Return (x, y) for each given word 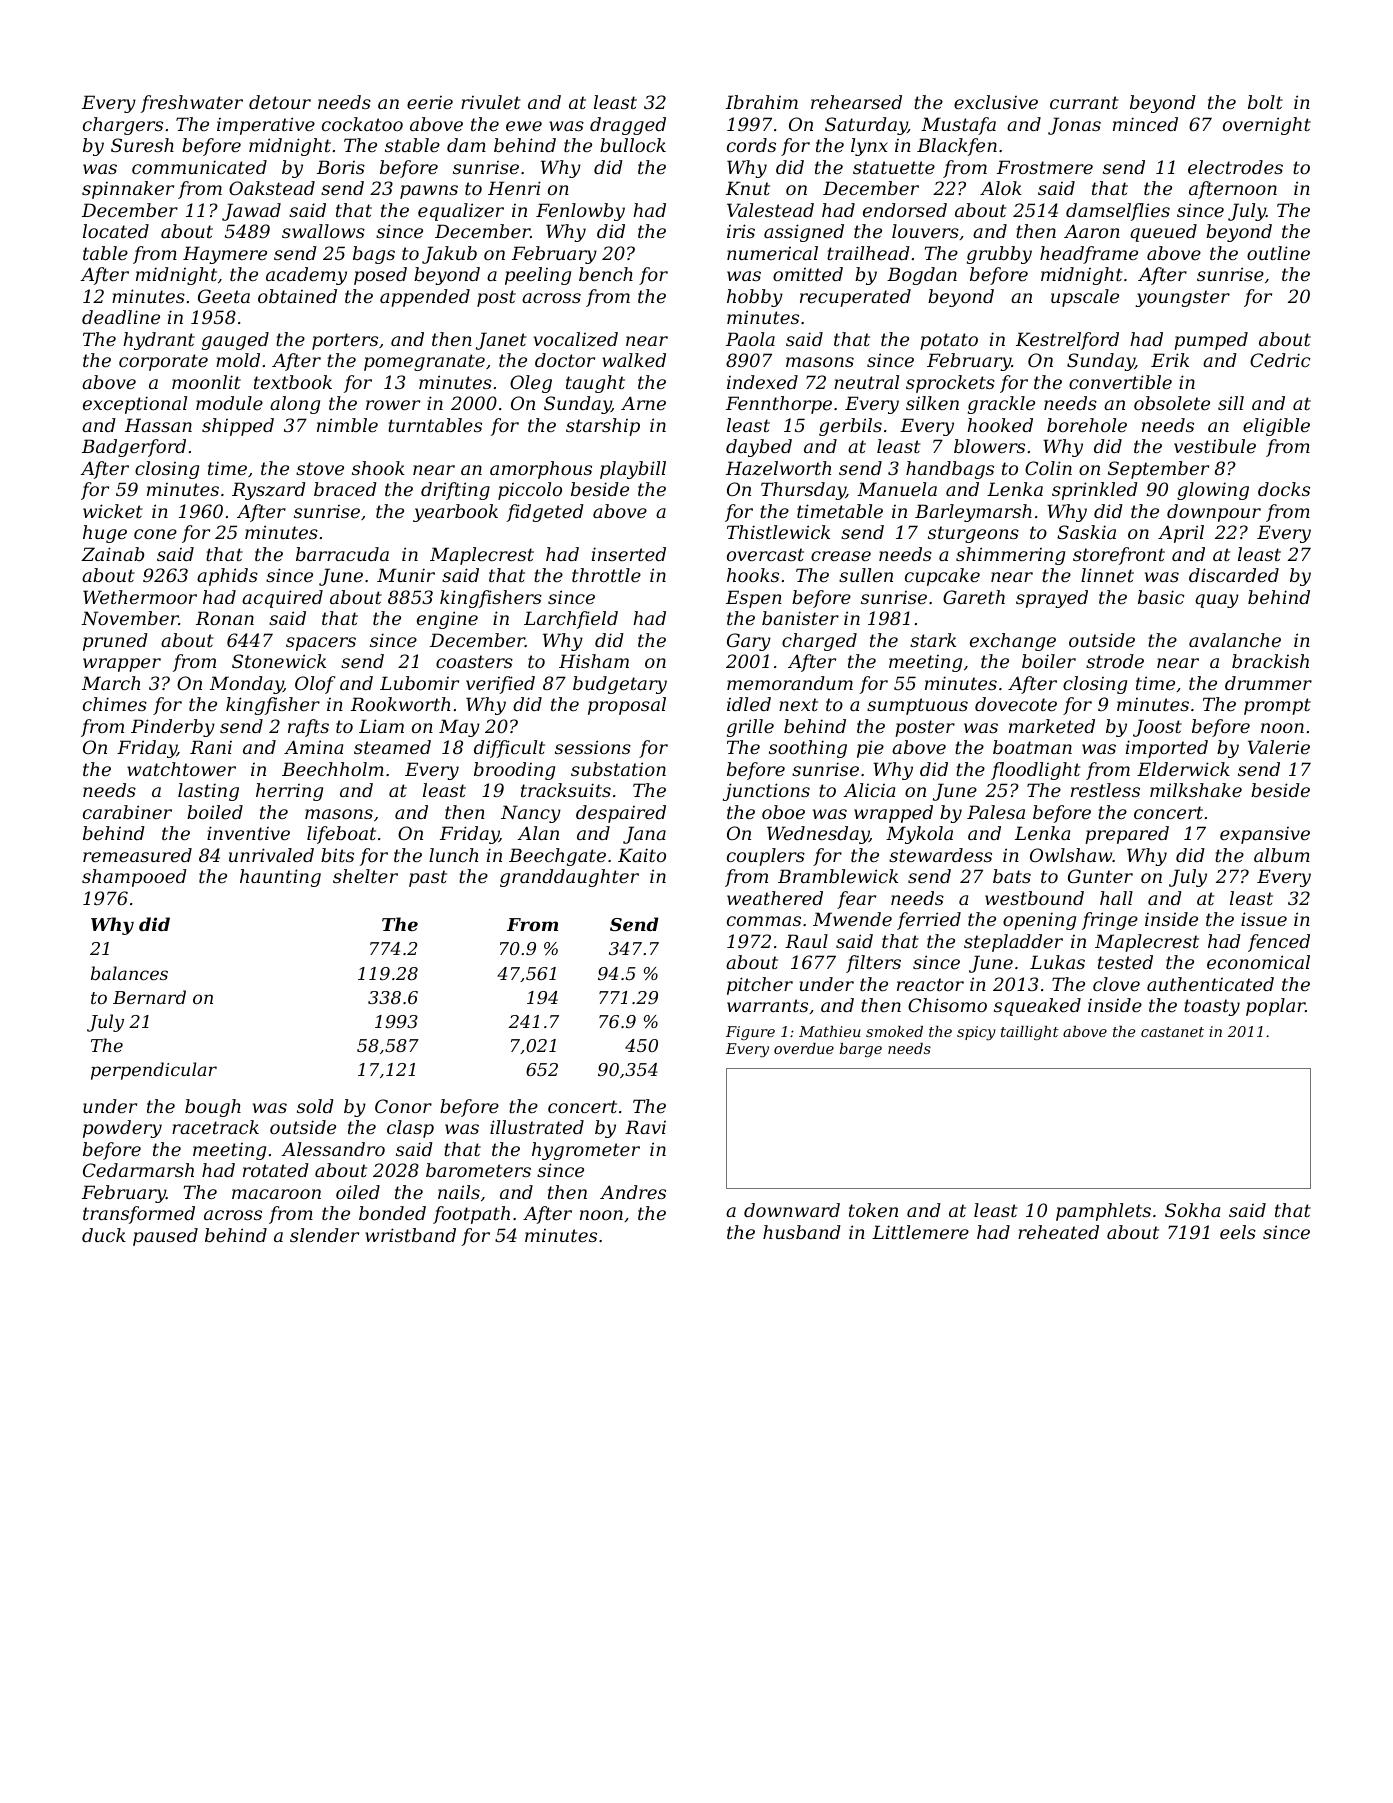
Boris (341, 167)
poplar (1275, 1007)
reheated (1058, 1232)
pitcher (760, 986)
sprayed (1052, 599)
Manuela (897, 489)
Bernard (149, 997)
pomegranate (424, 362)
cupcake (942, 577)
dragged (628, 126)
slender (324, 1235)
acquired (282, 599)
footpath (471, 1215)
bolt (1265, 102)
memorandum (790, 683)
